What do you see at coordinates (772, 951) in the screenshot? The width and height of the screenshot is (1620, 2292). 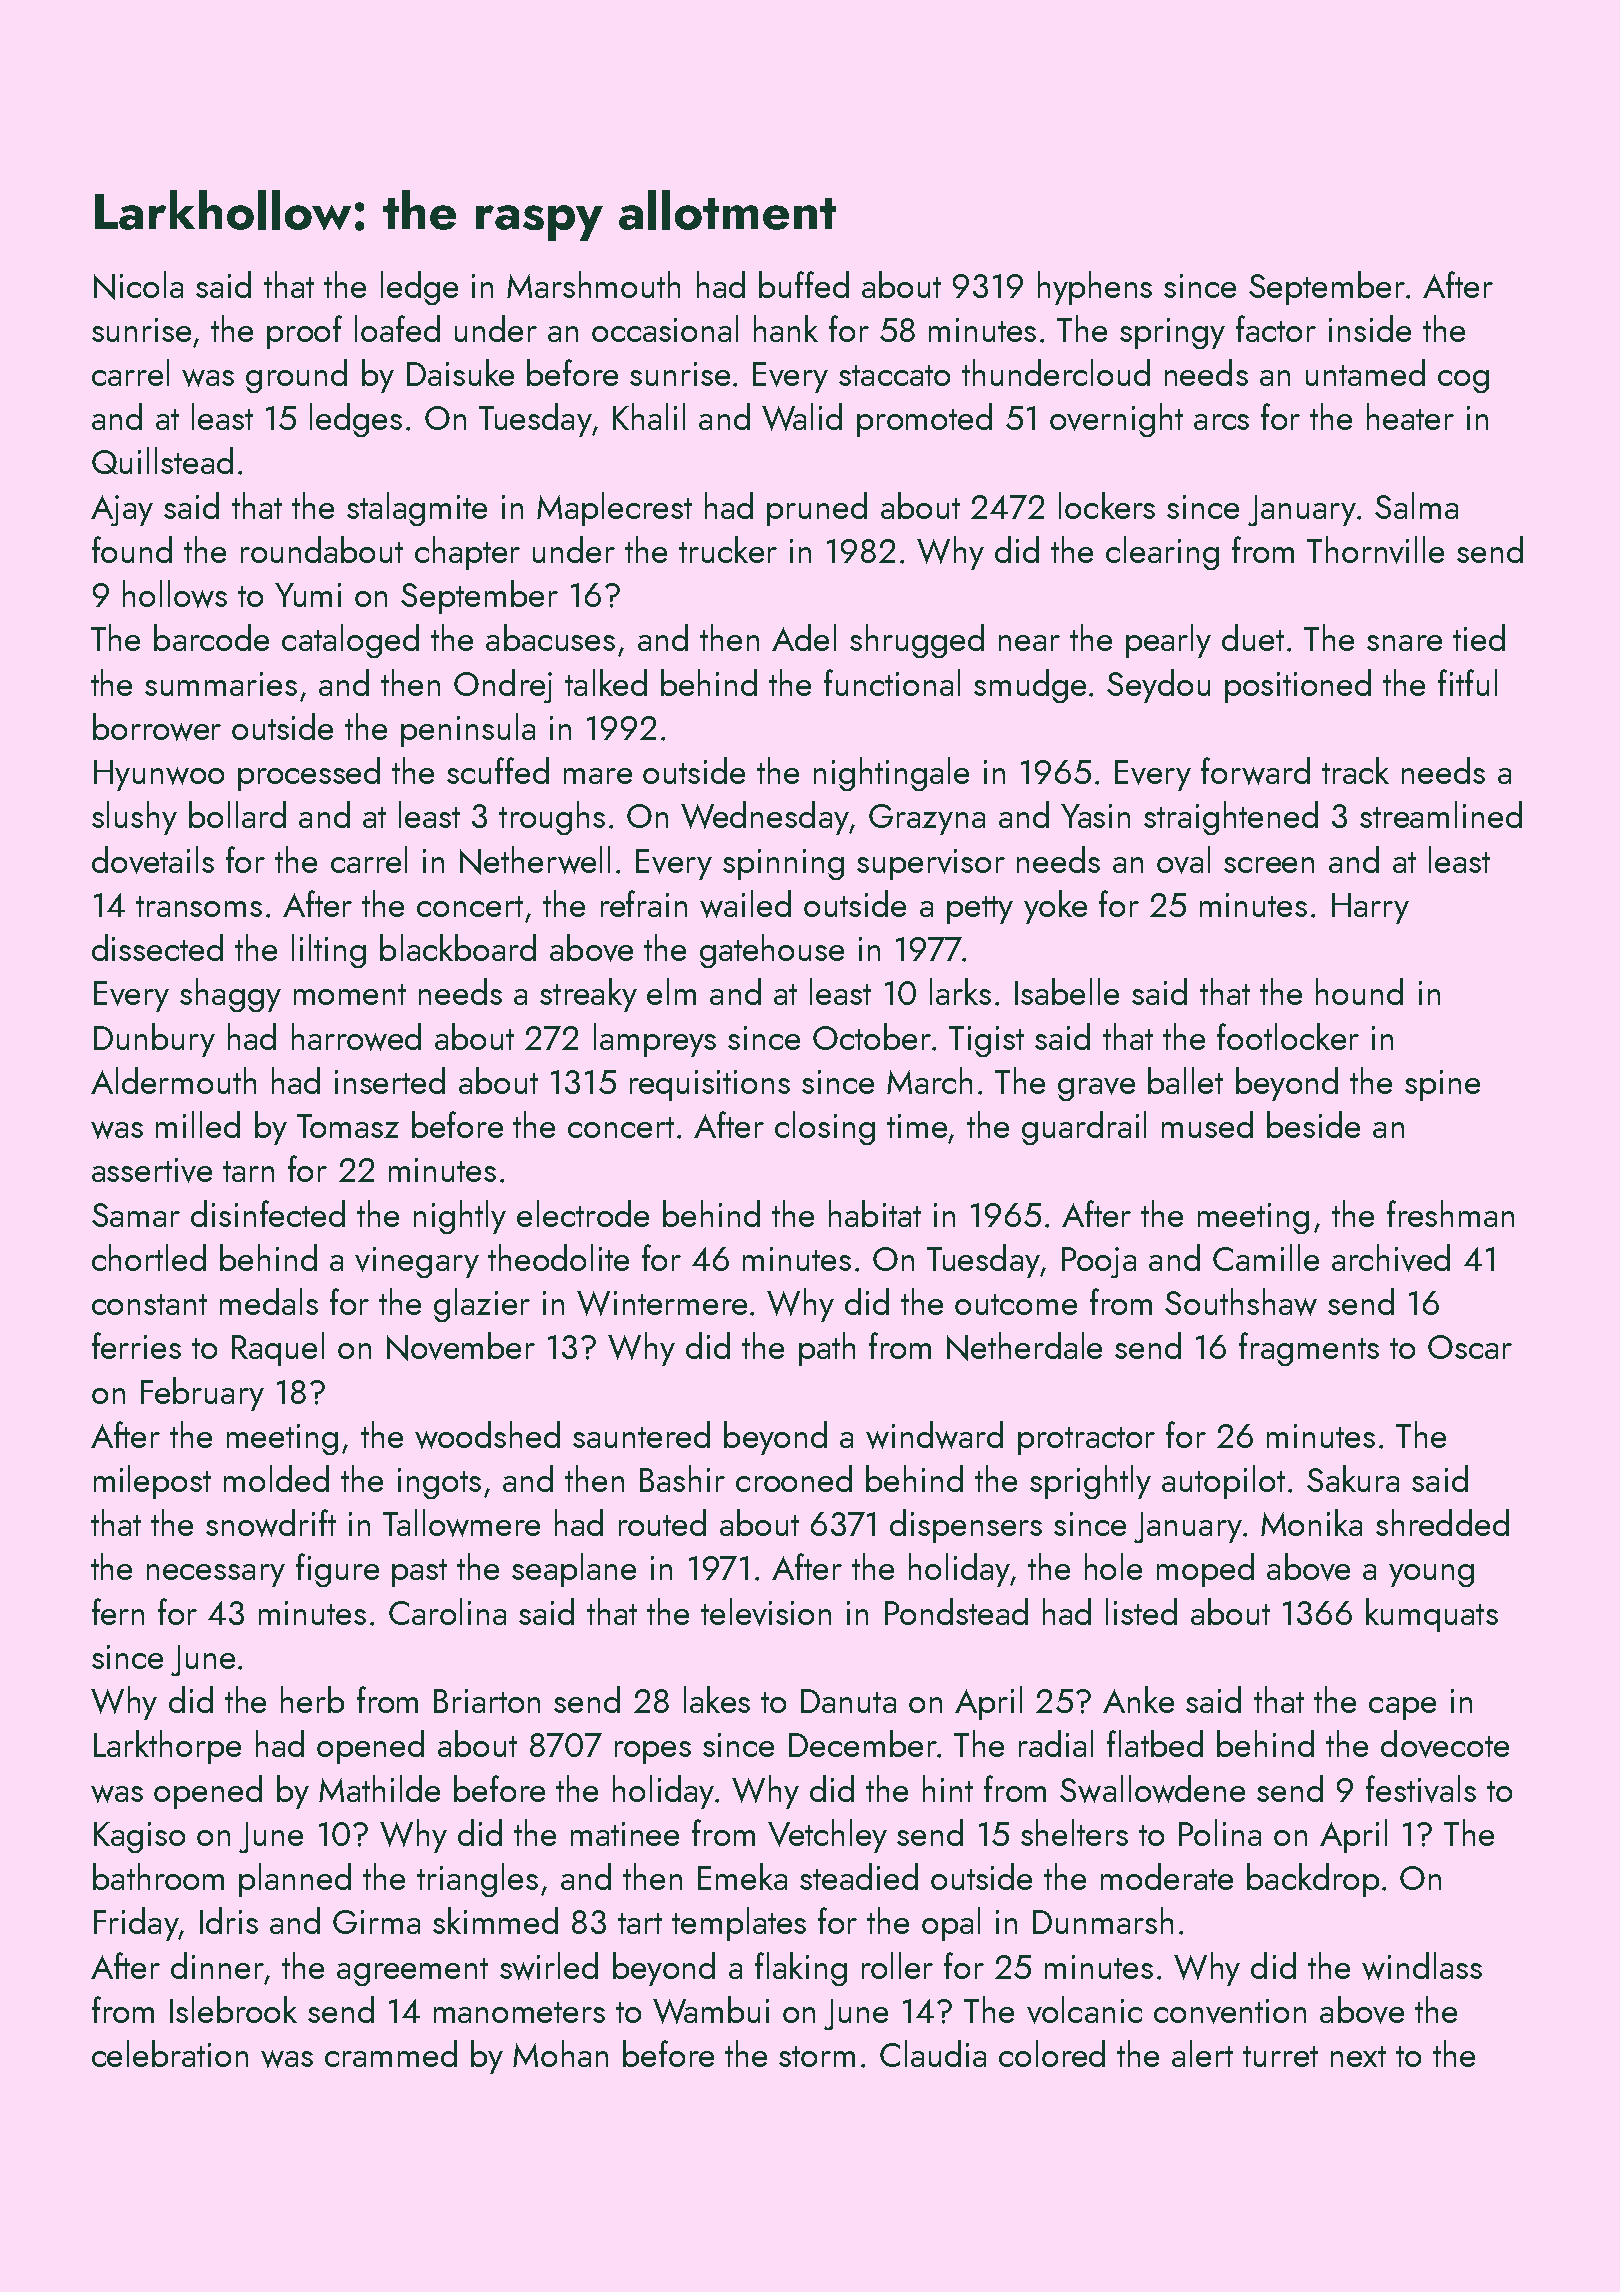 I see `gatehouse` at bounding box center [772, 951].
